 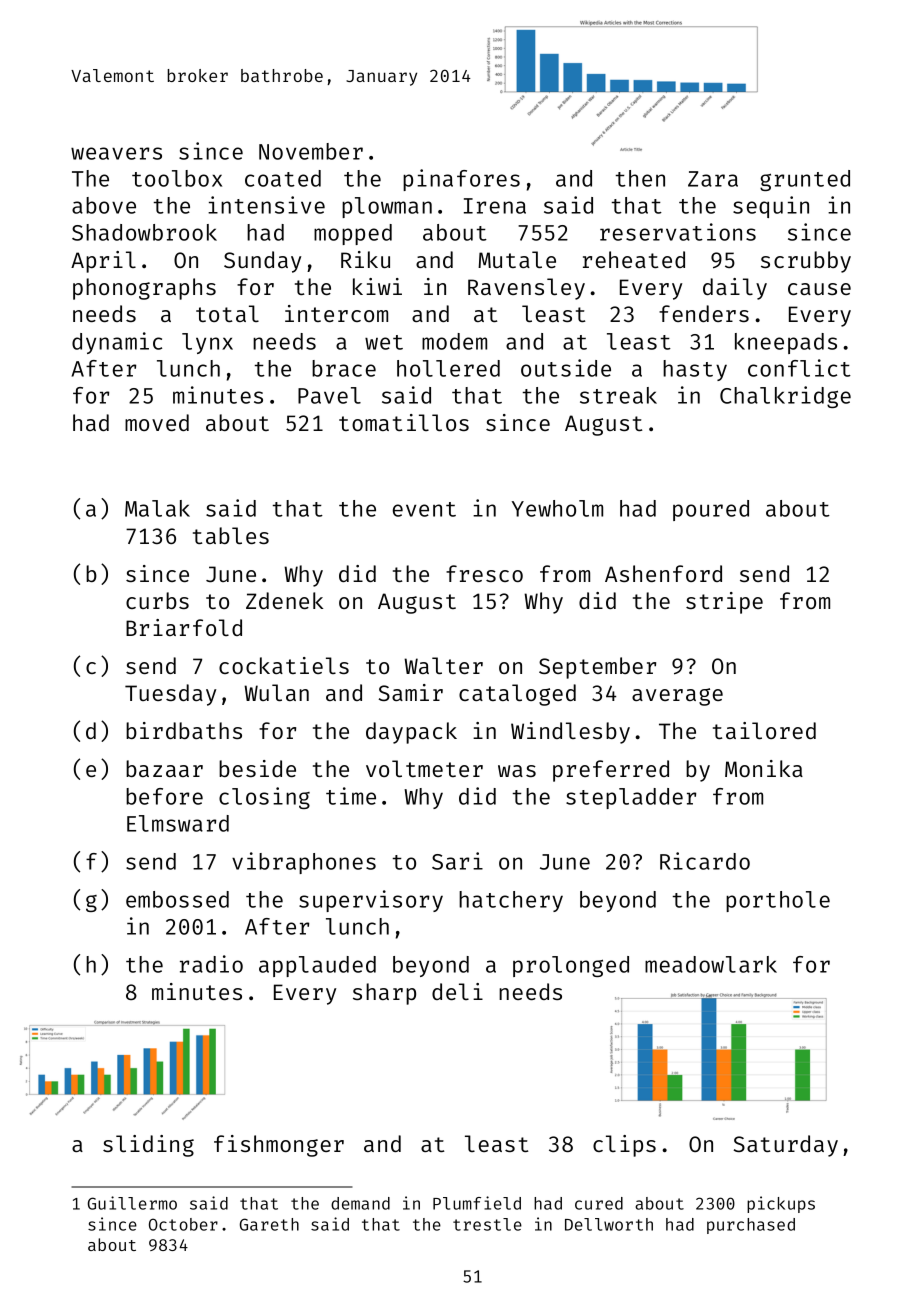 What do you see at coordinates (495, 206) in the page?
I see `Irena` at bounding box center [495, 206].
